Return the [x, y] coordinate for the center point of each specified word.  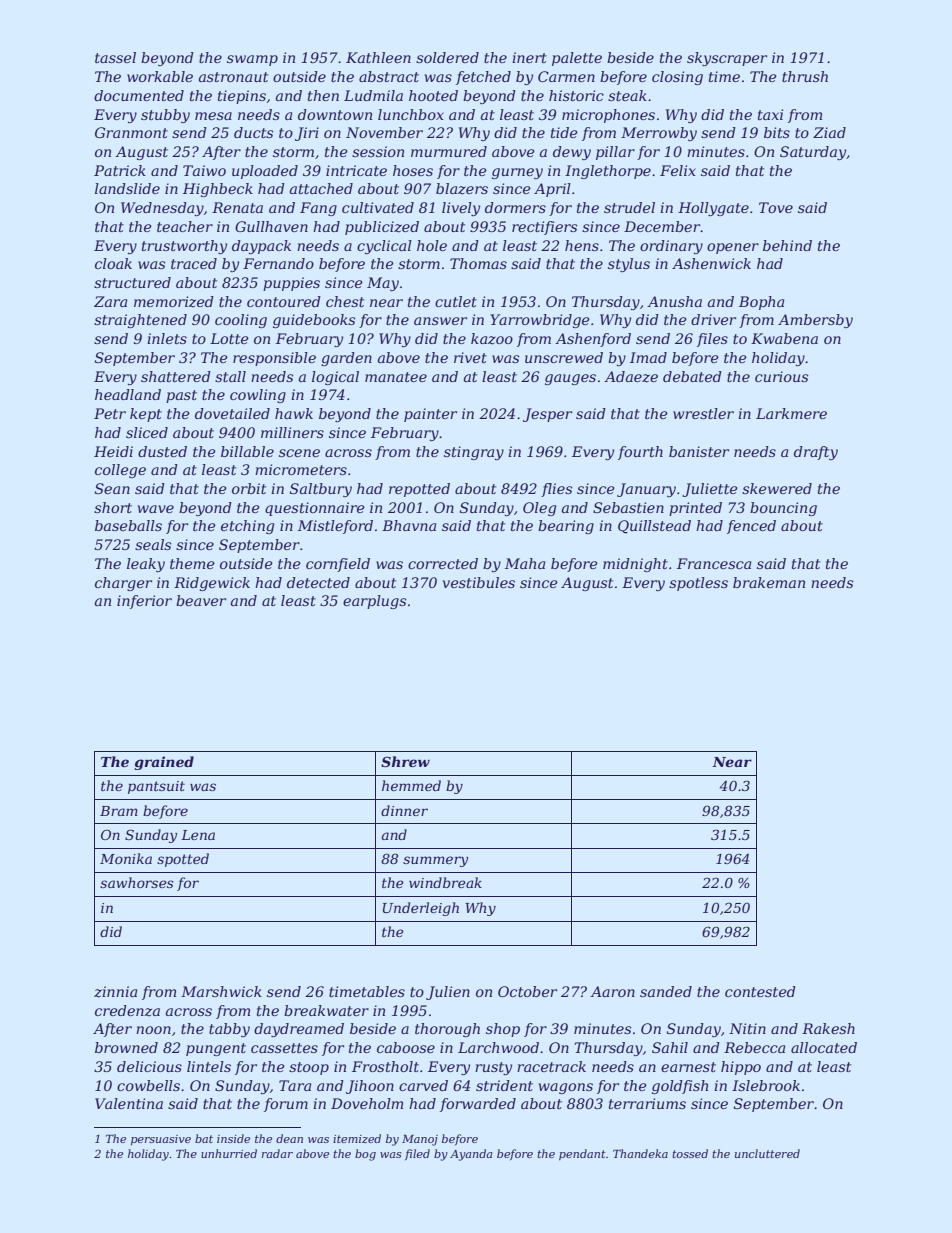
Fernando [278, 263]
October [527, 991]
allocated [824, 1047]
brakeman [769, 582]
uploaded [265, 172]
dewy [572, 153]
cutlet [456, 301]
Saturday [813, 153]
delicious [149, 1066]
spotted [183, 860]
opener [733, 248]
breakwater [326, 1010]
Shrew [405, 761]
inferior [144, 602]
